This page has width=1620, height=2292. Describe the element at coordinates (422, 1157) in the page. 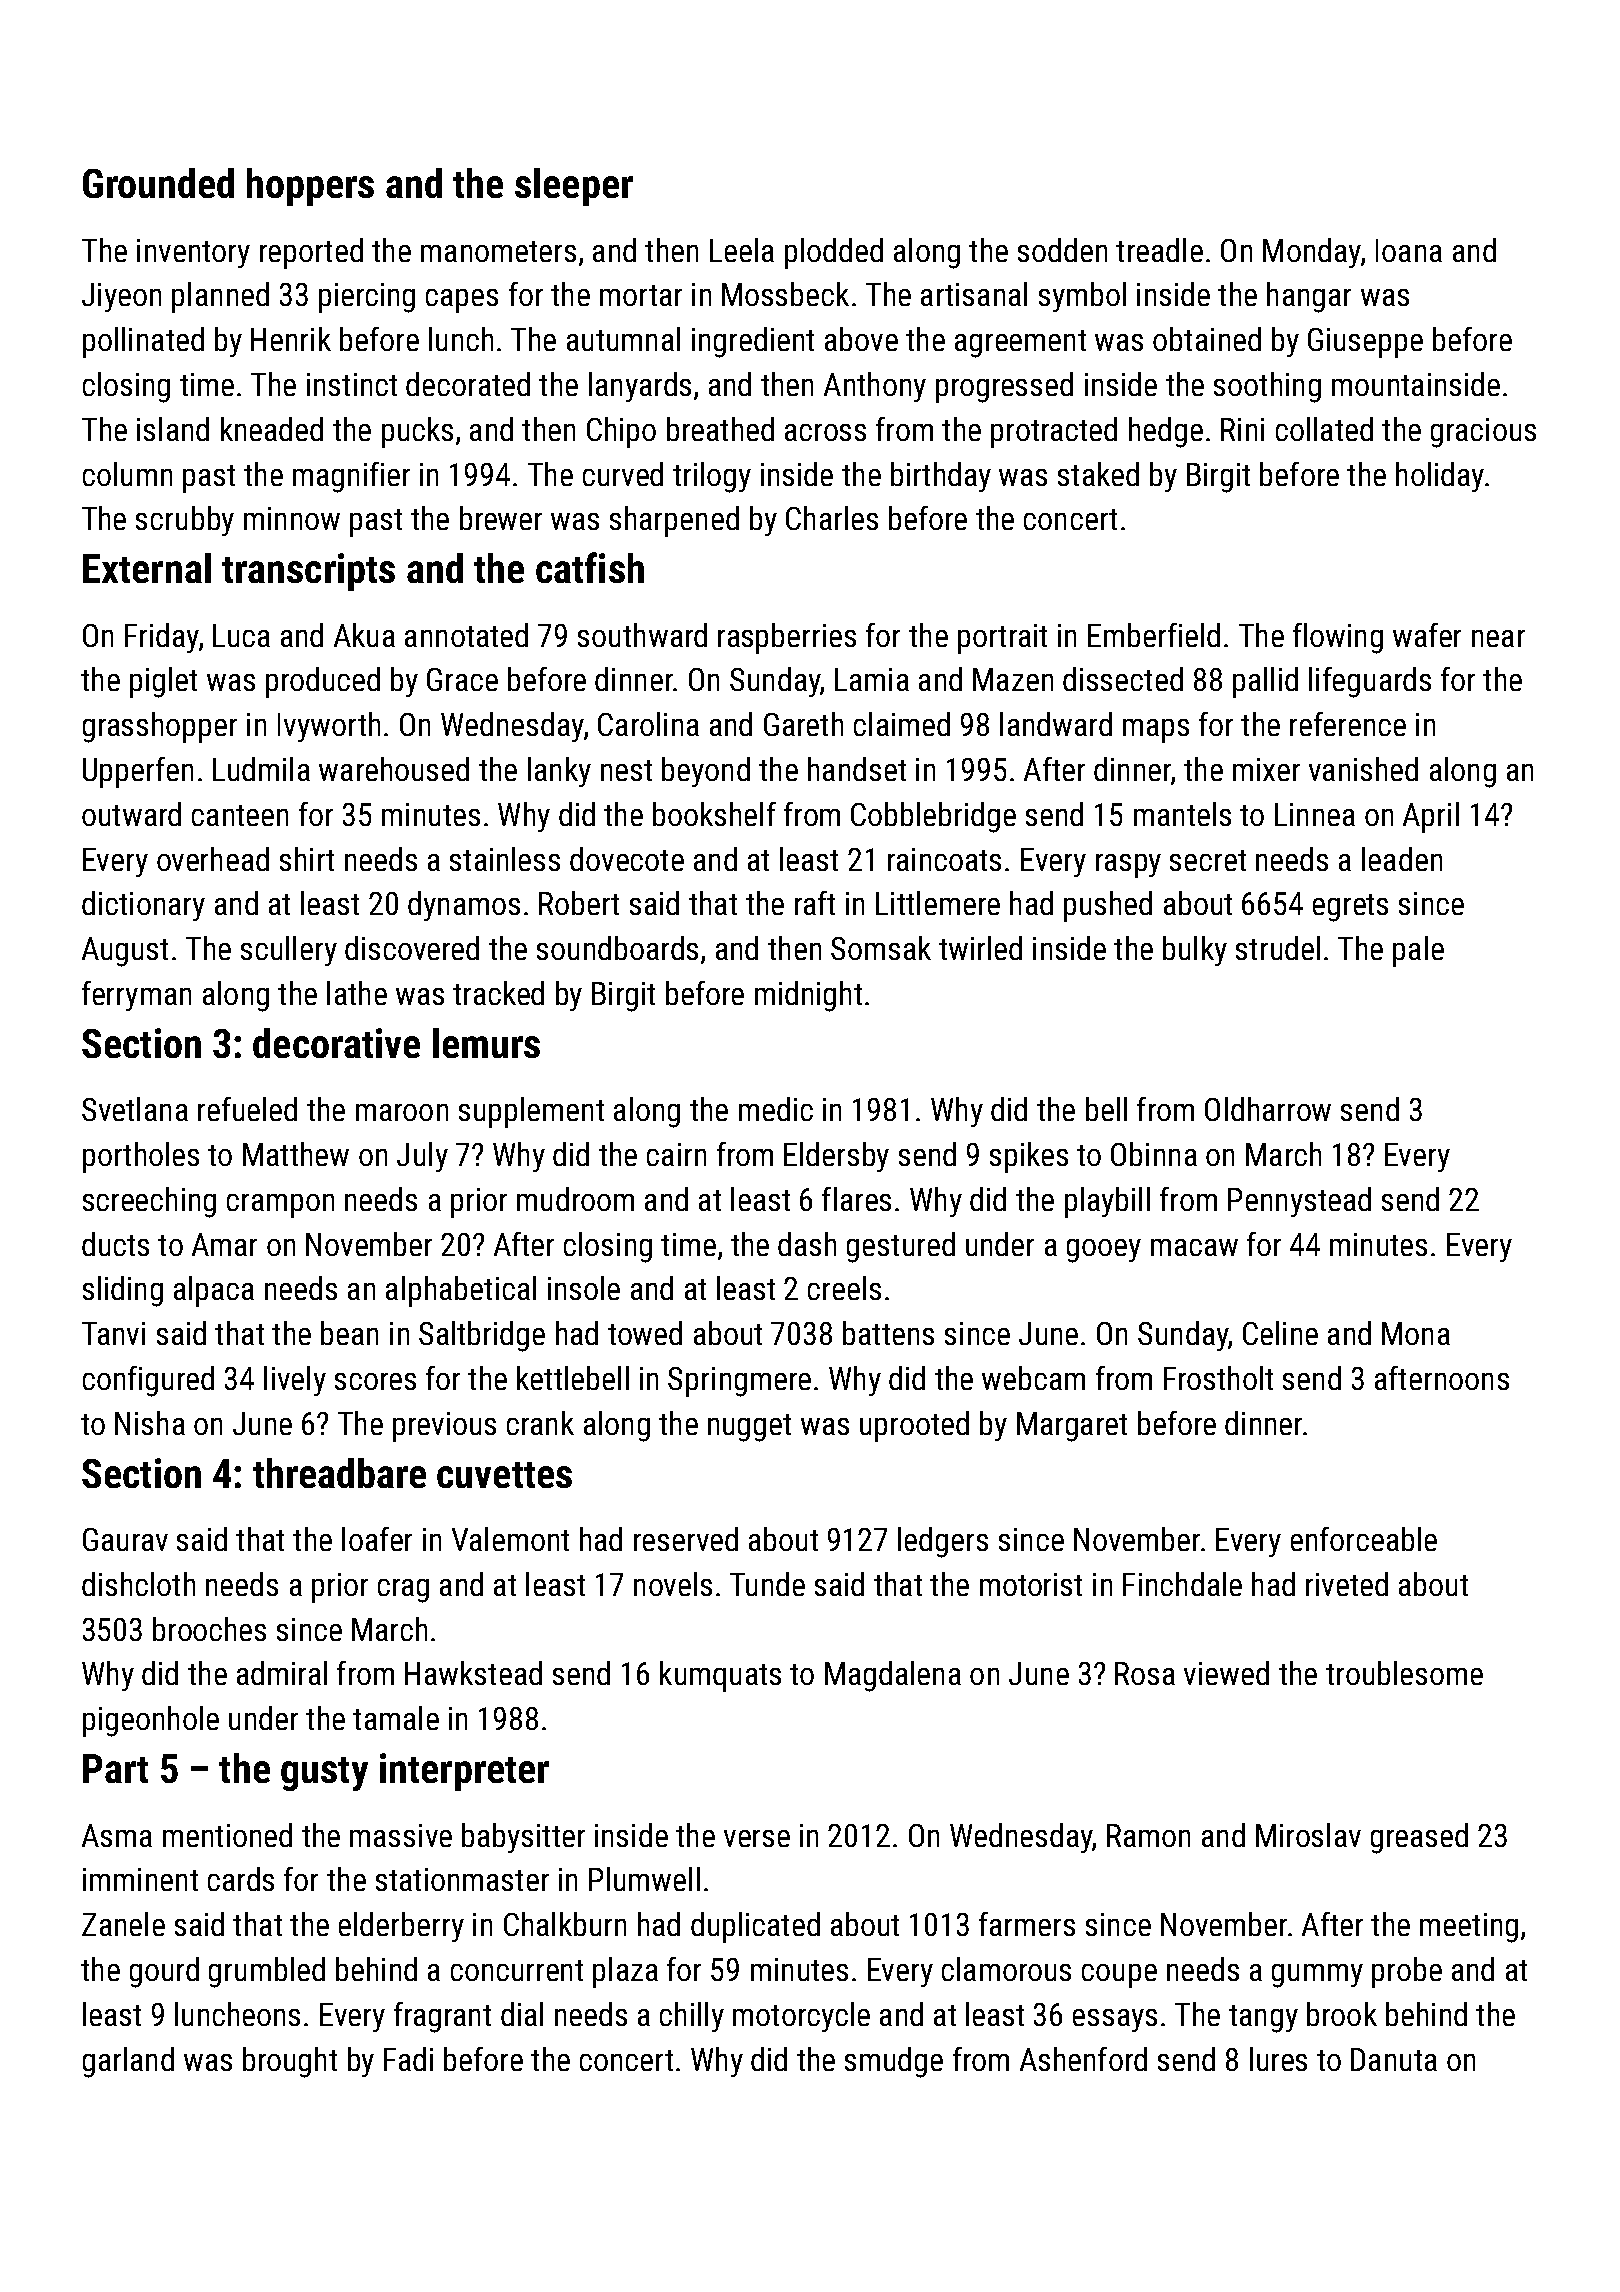

I see `July` at that location.
